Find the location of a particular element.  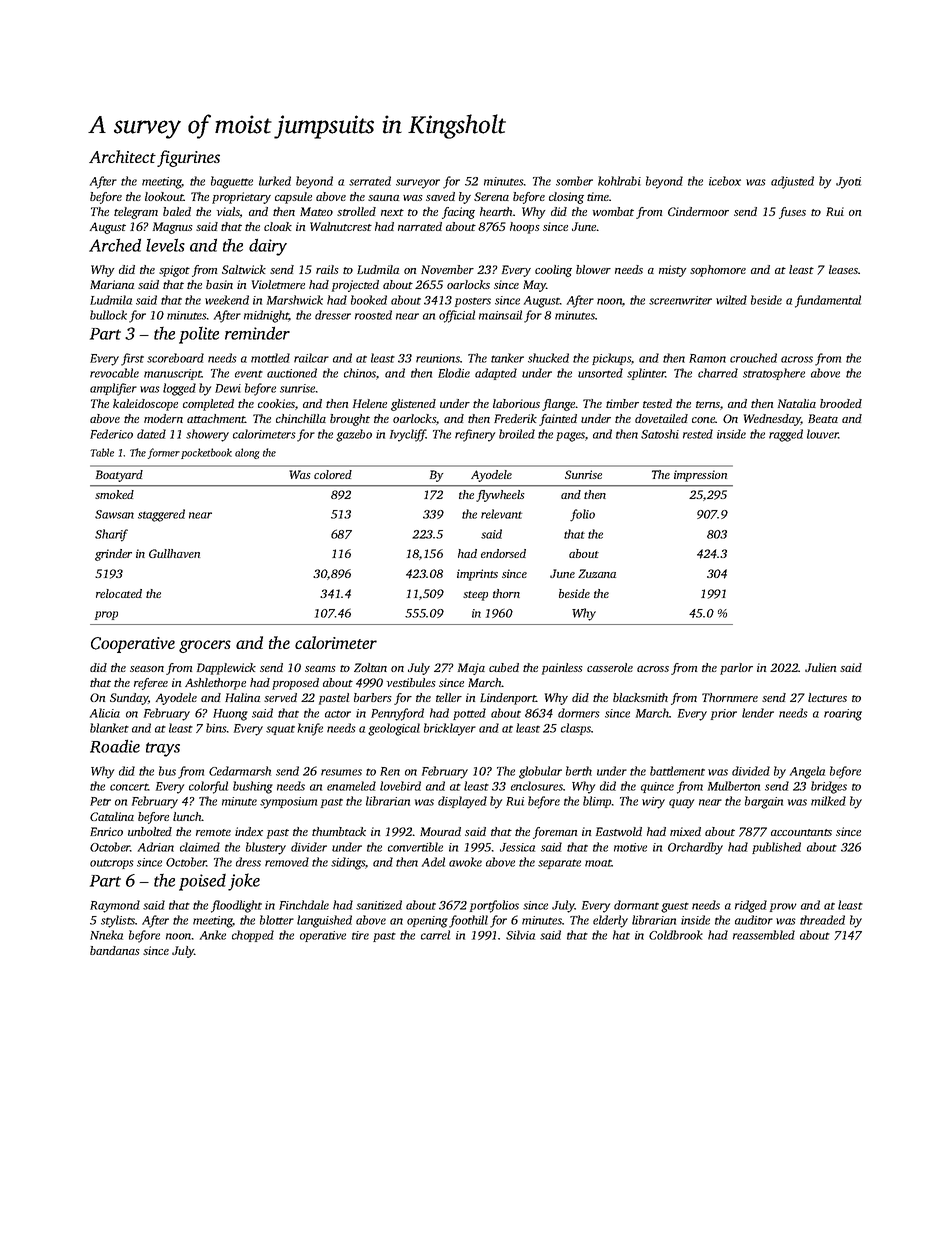

Boatyard is located at coordinates (119, 476).
